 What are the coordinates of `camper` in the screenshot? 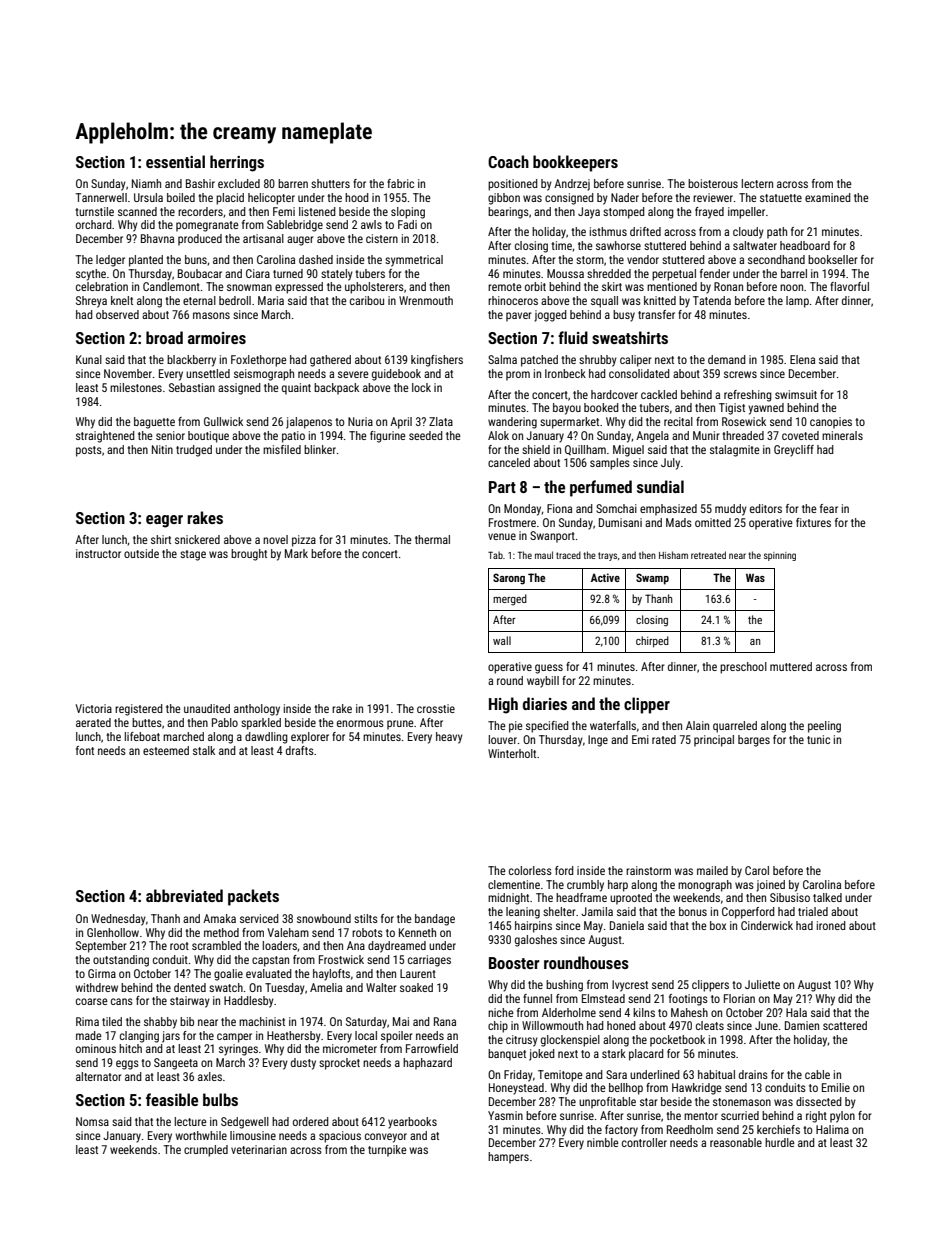 It's located at (234, 1038).
